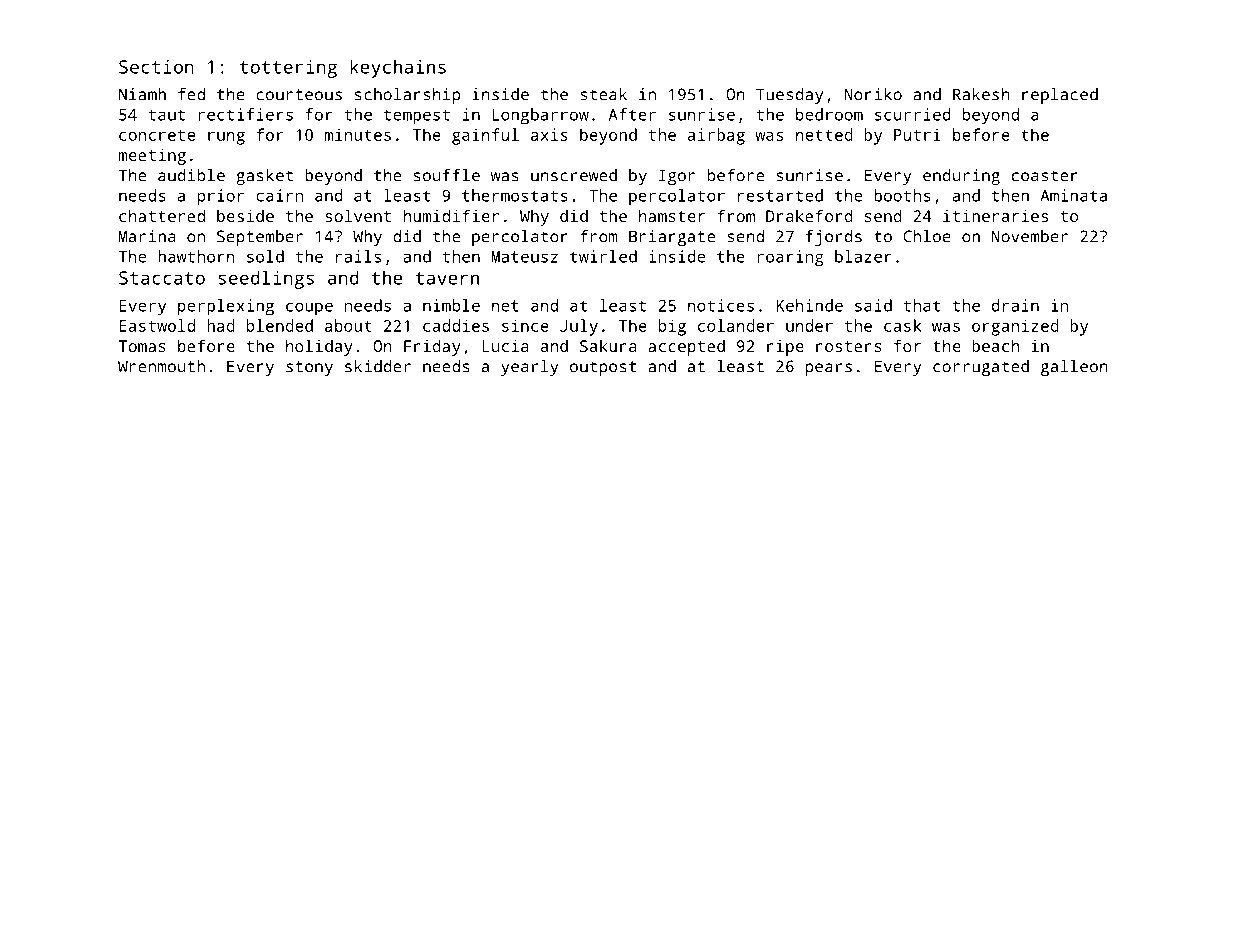 The height and width of the document is (952, 1233). I want to click on scholarship, so click(407, 96).
